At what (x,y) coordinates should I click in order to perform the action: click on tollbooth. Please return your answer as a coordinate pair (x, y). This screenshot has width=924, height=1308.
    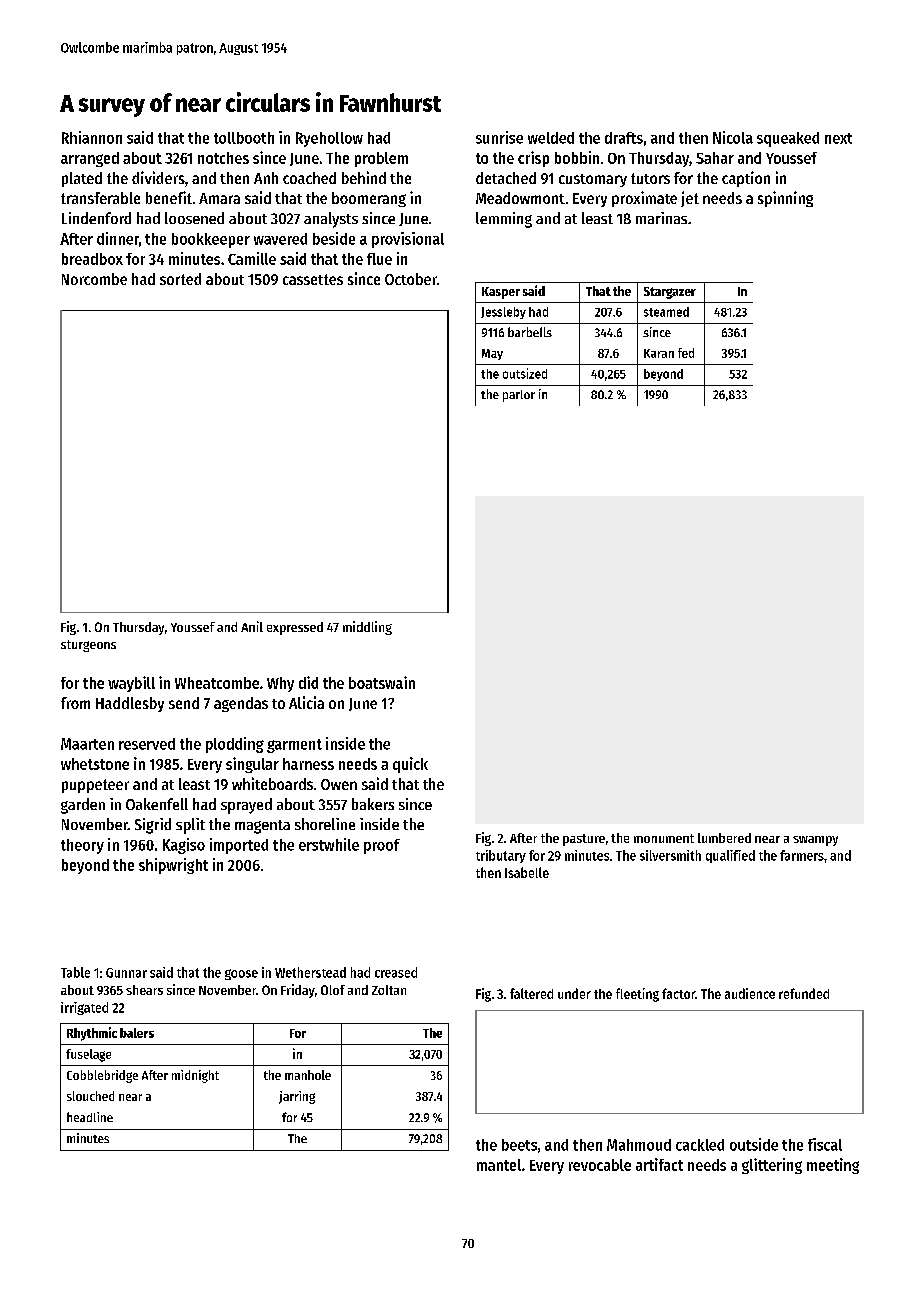
    Looking at the image, I should click on (244, 138).
